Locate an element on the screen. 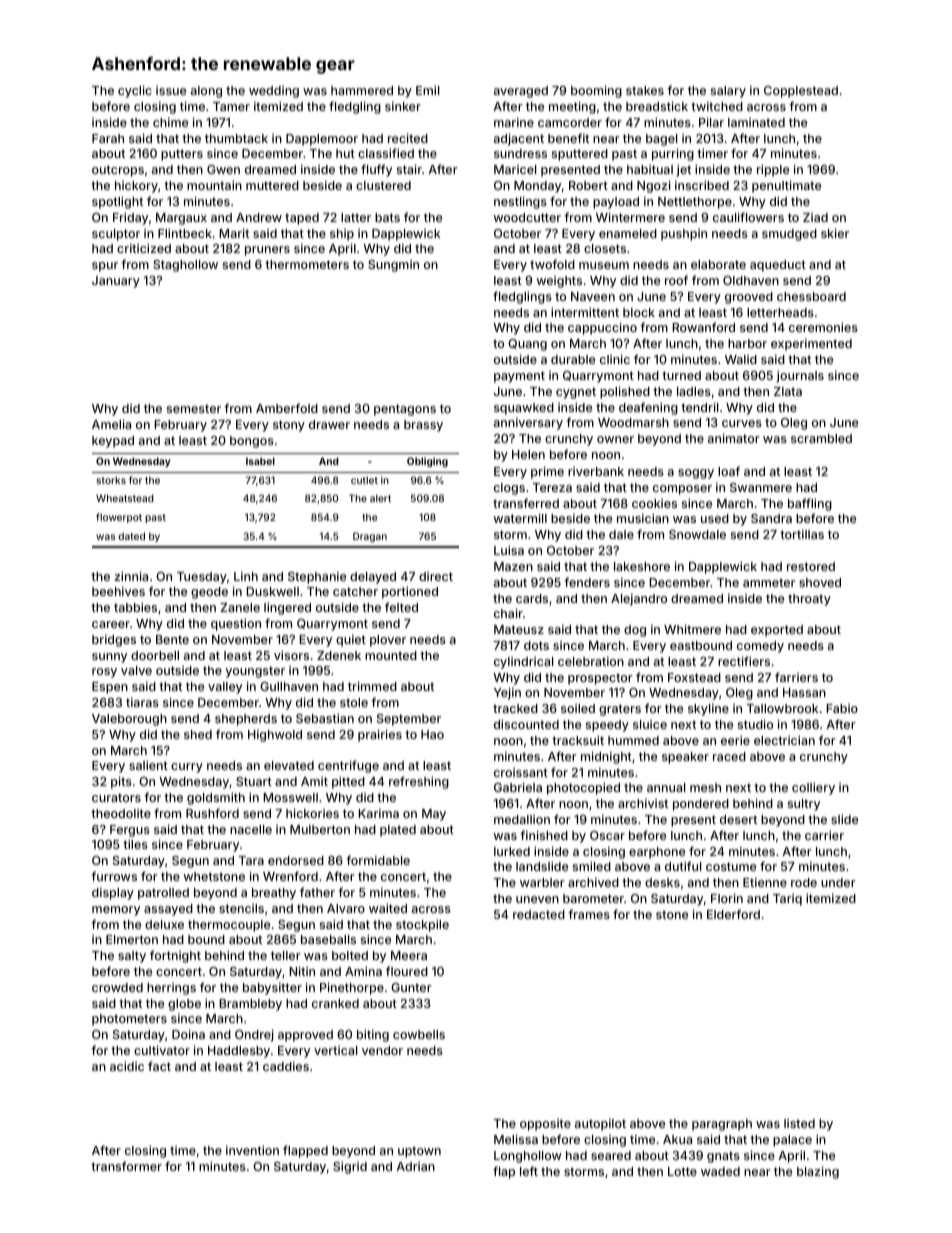 The width and height of the screenshot is (952, 1233). dutiful is located at coordinates (683, 866).
